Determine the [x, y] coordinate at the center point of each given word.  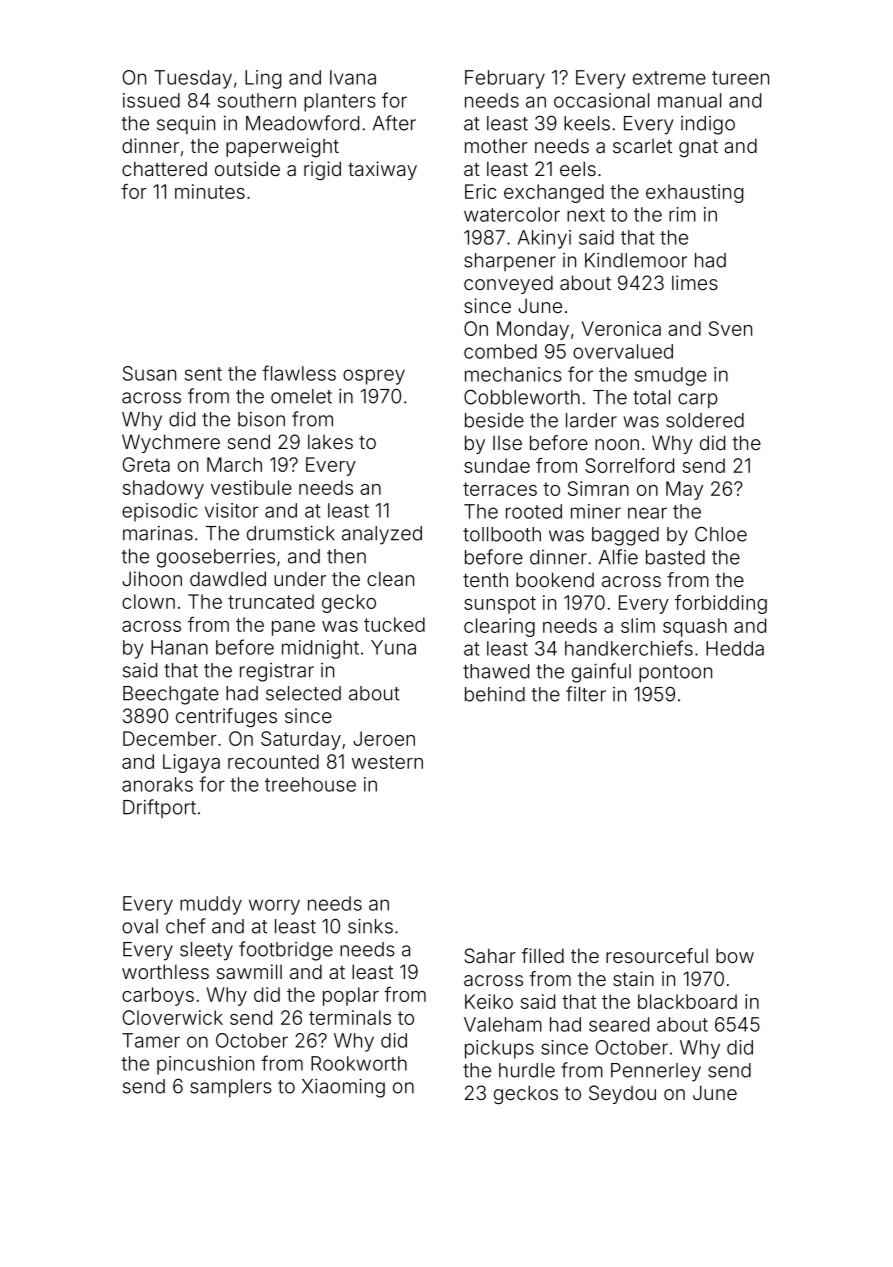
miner [596, 511]
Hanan [179, 647]
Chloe [721, 534]
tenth [485, 579]
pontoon [675, 674]
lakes [330, 441]
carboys [158, 996]
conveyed [508, 284]
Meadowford [302, 123]
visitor [232, 510]
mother [496, 145]
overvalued [623, 351]
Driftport [159, 808]
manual [689, 100]
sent [203, 374]
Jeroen [384, 738]
